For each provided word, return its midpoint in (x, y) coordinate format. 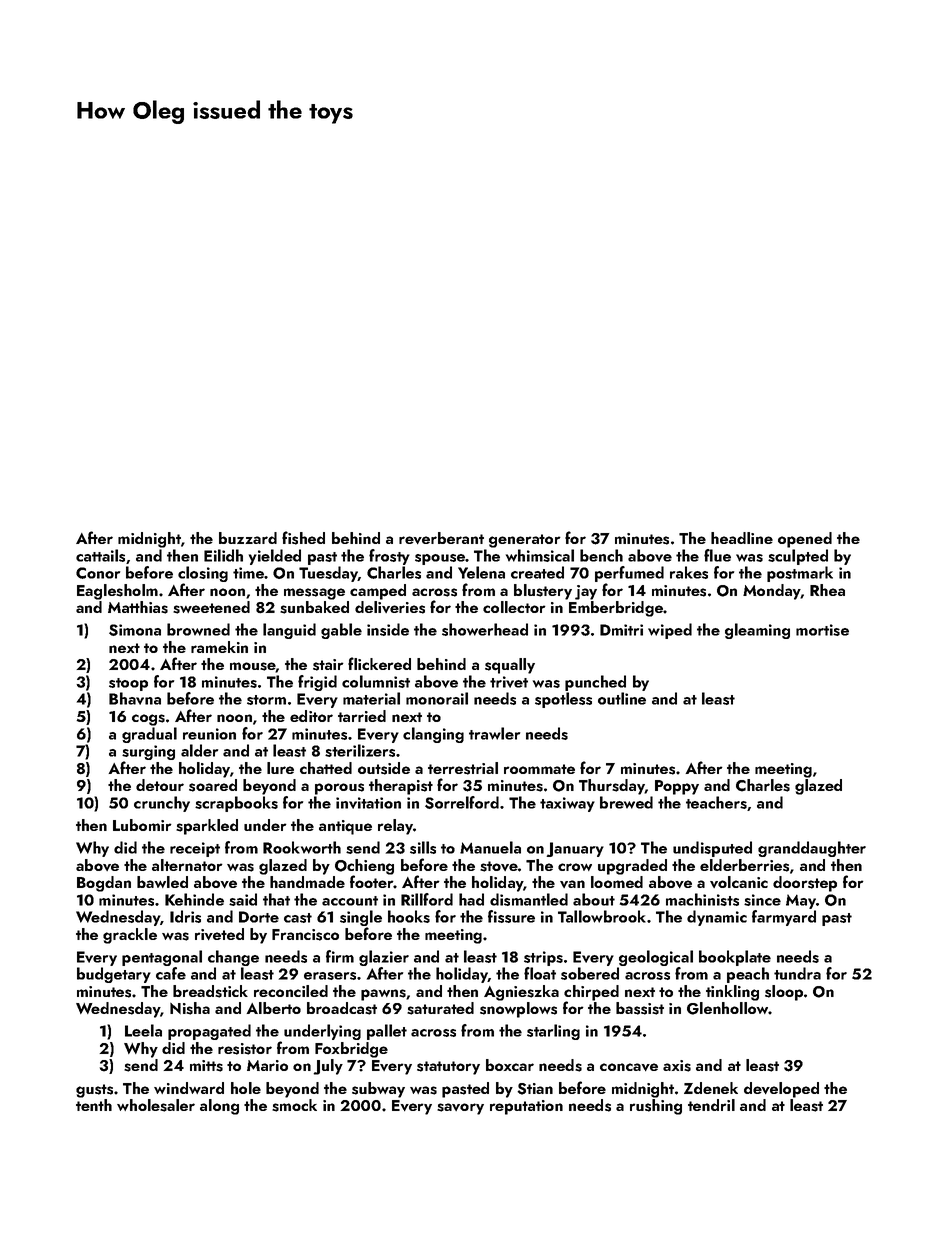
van (572, 884)
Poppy (677, 787)
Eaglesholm (117, 592)
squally (510, 666)
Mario (267, 1065)
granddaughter (812, 849)
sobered (590, 973)
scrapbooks (236, 804)
